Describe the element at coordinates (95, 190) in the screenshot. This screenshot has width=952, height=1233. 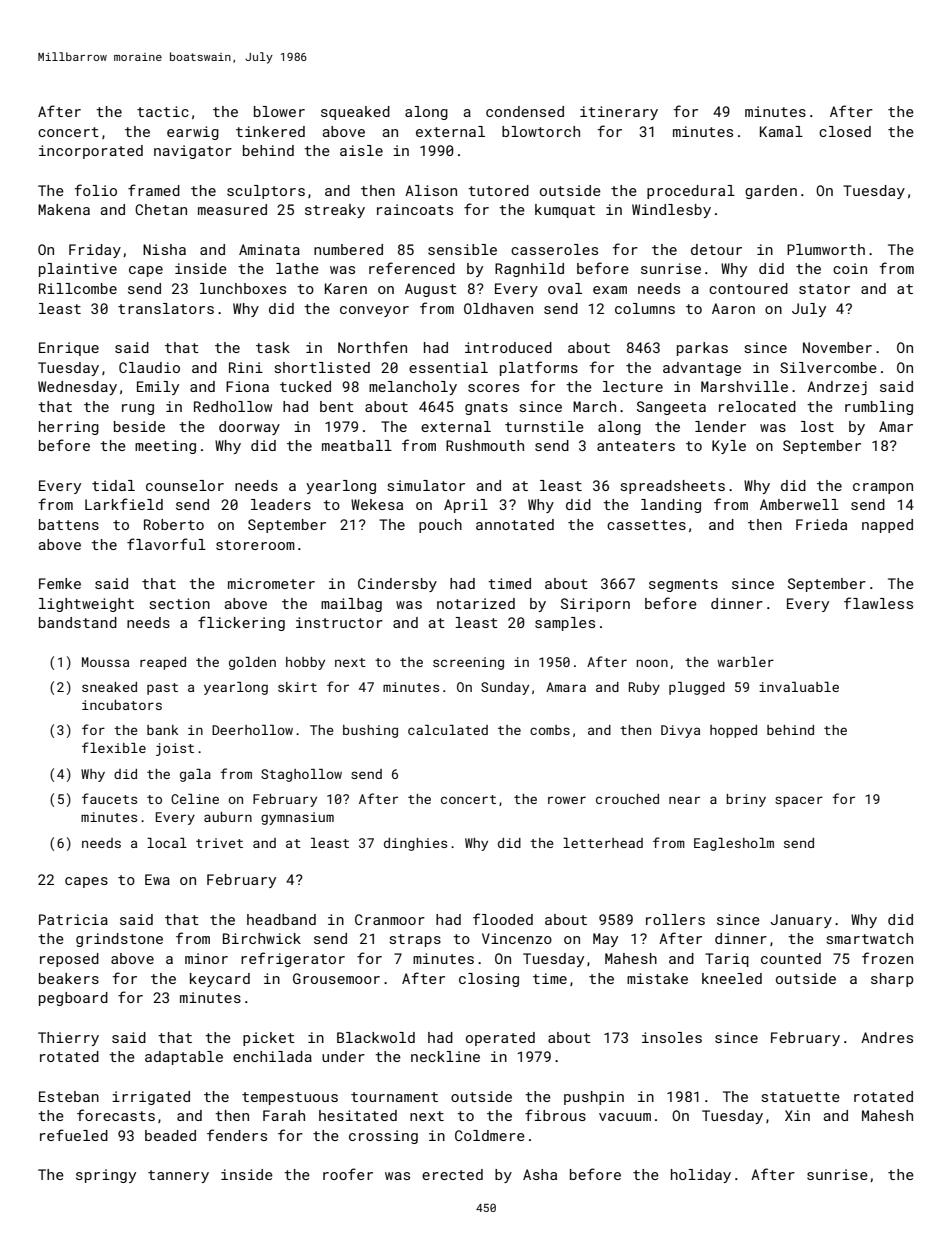
I see `folio` at that location.
